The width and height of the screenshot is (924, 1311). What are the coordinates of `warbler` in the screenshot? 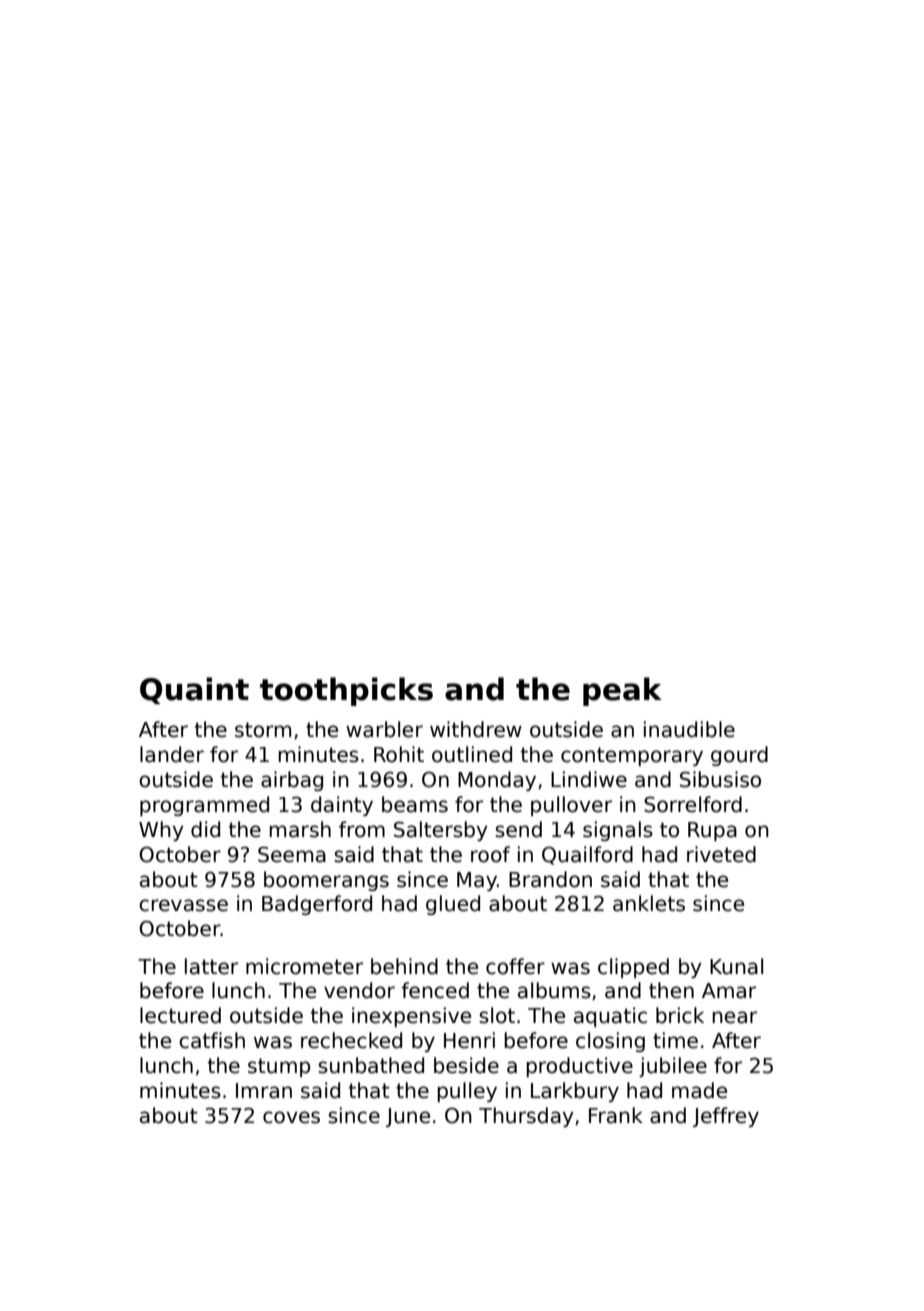 It's located at (384, 729).
